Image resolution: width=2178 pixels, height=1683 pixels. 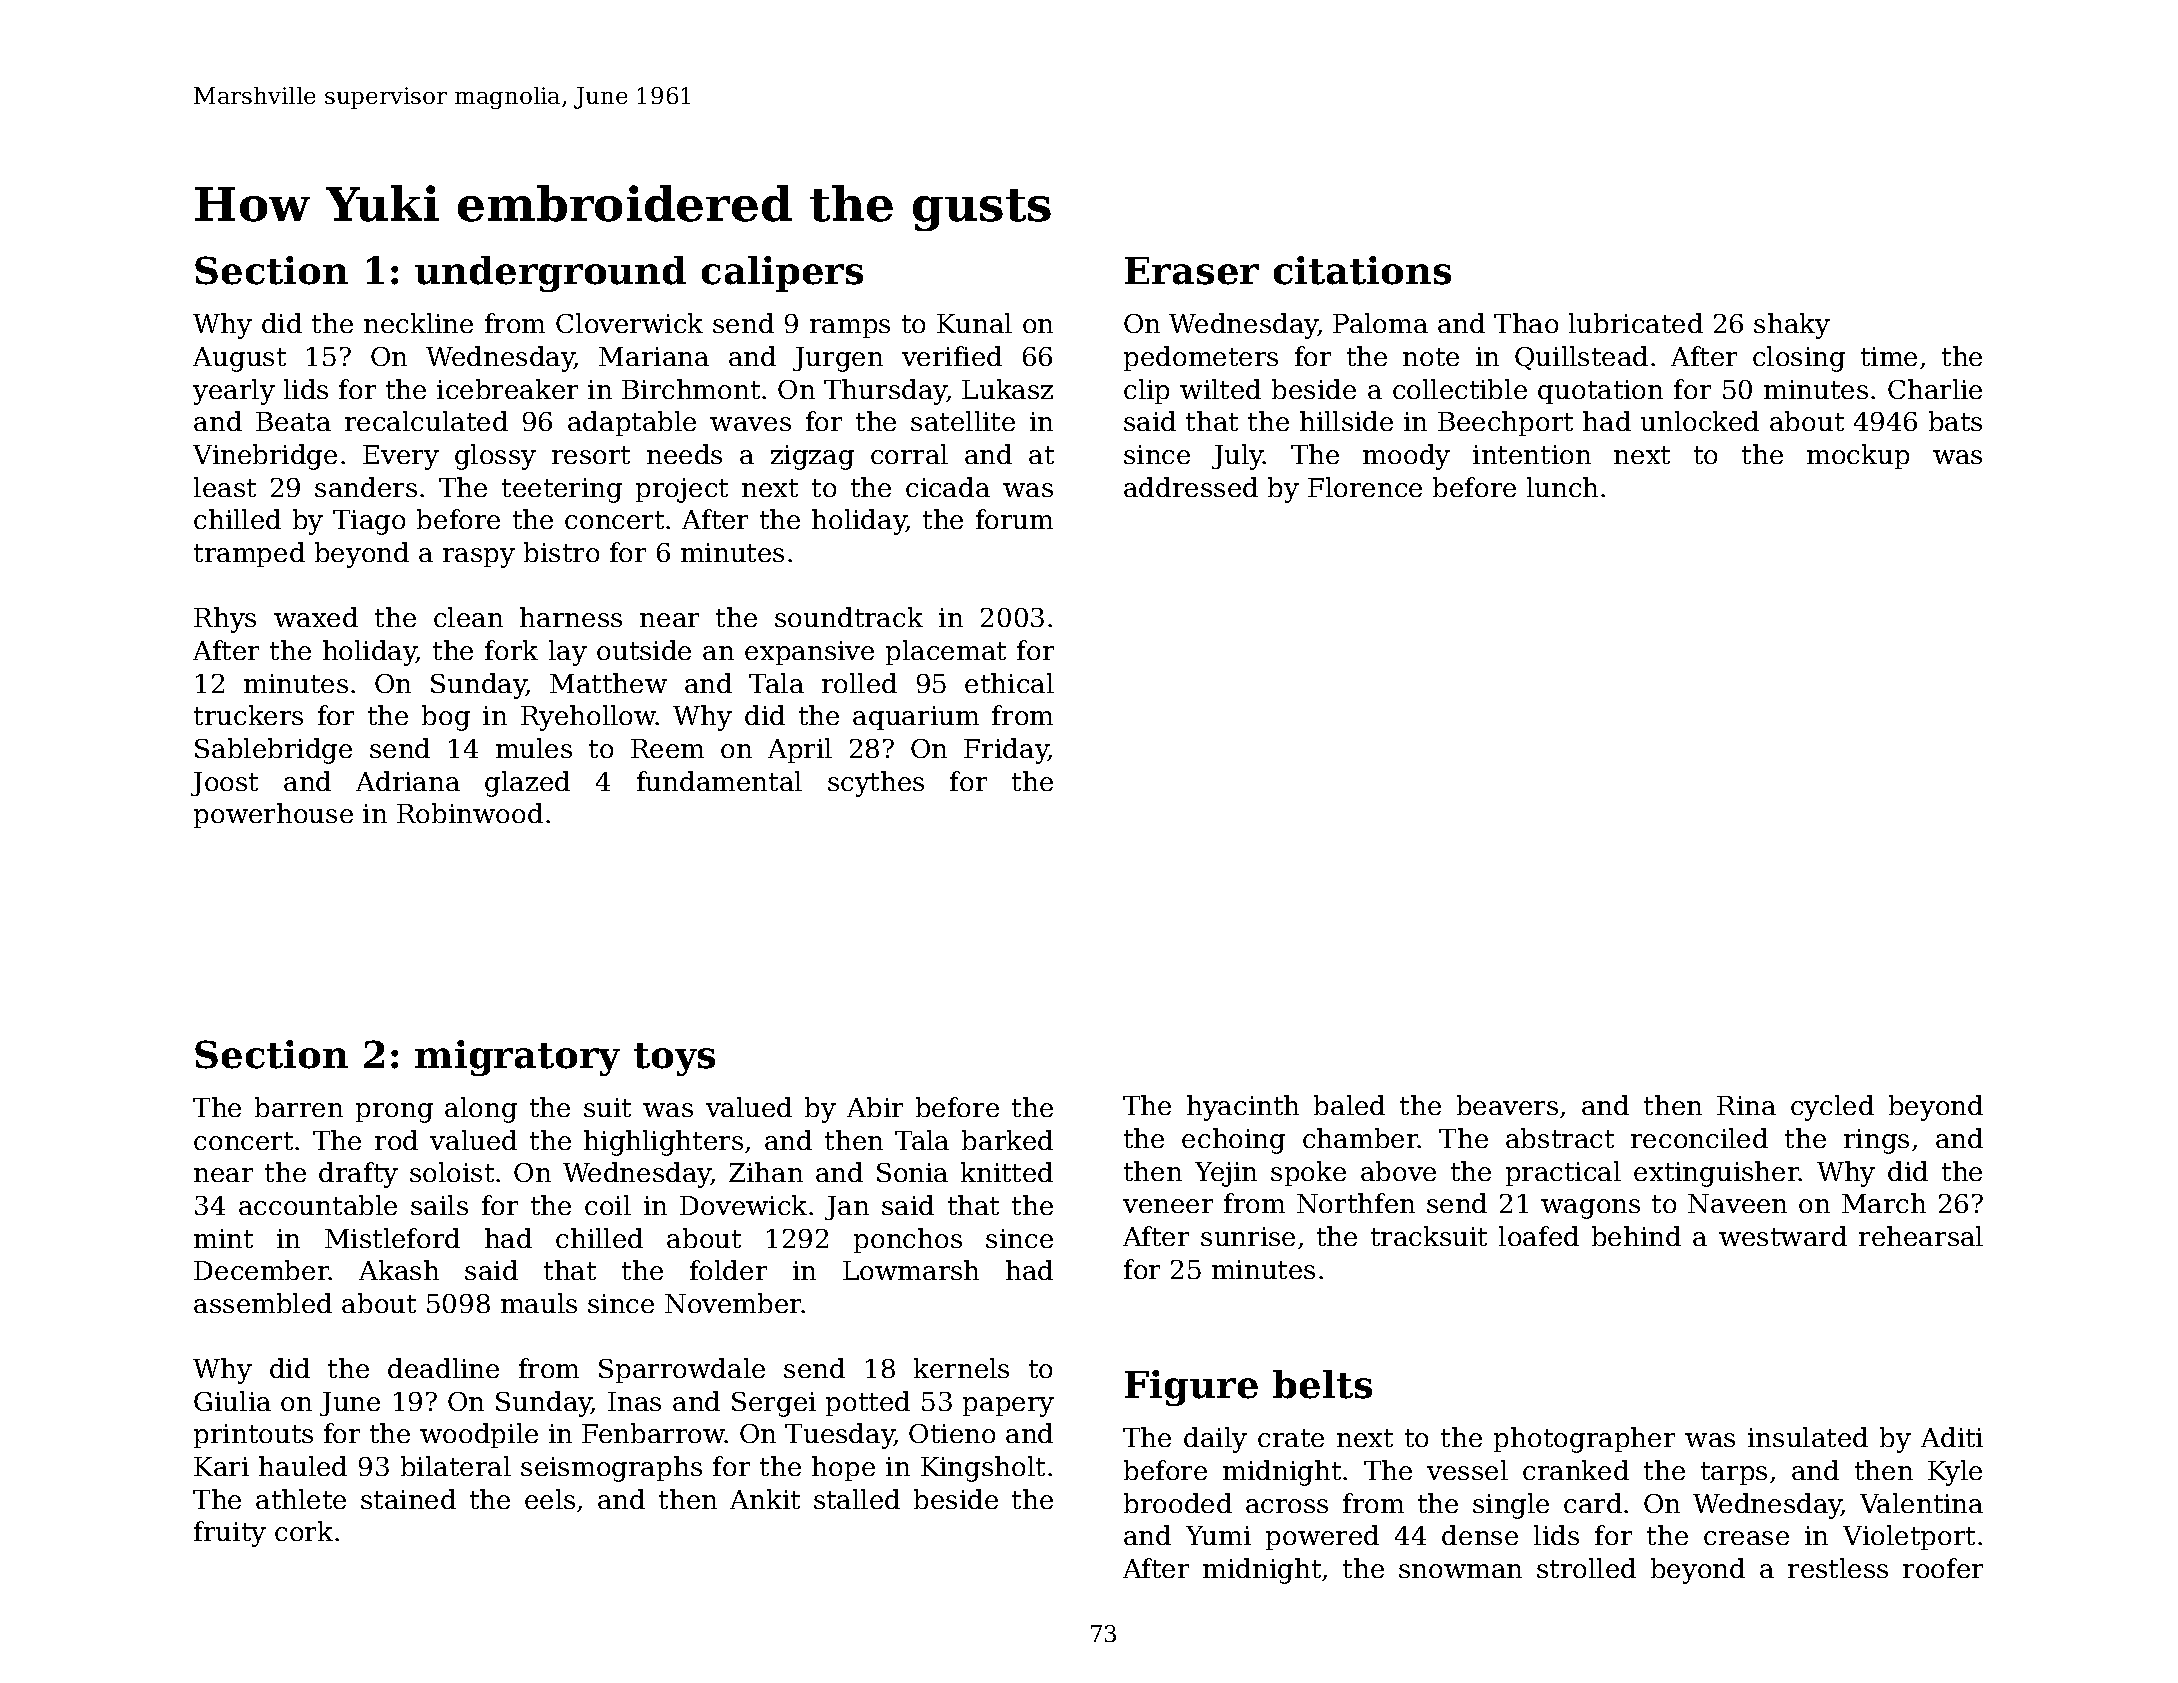 I want to click on ponchos, so click(x=908, y=1240).
